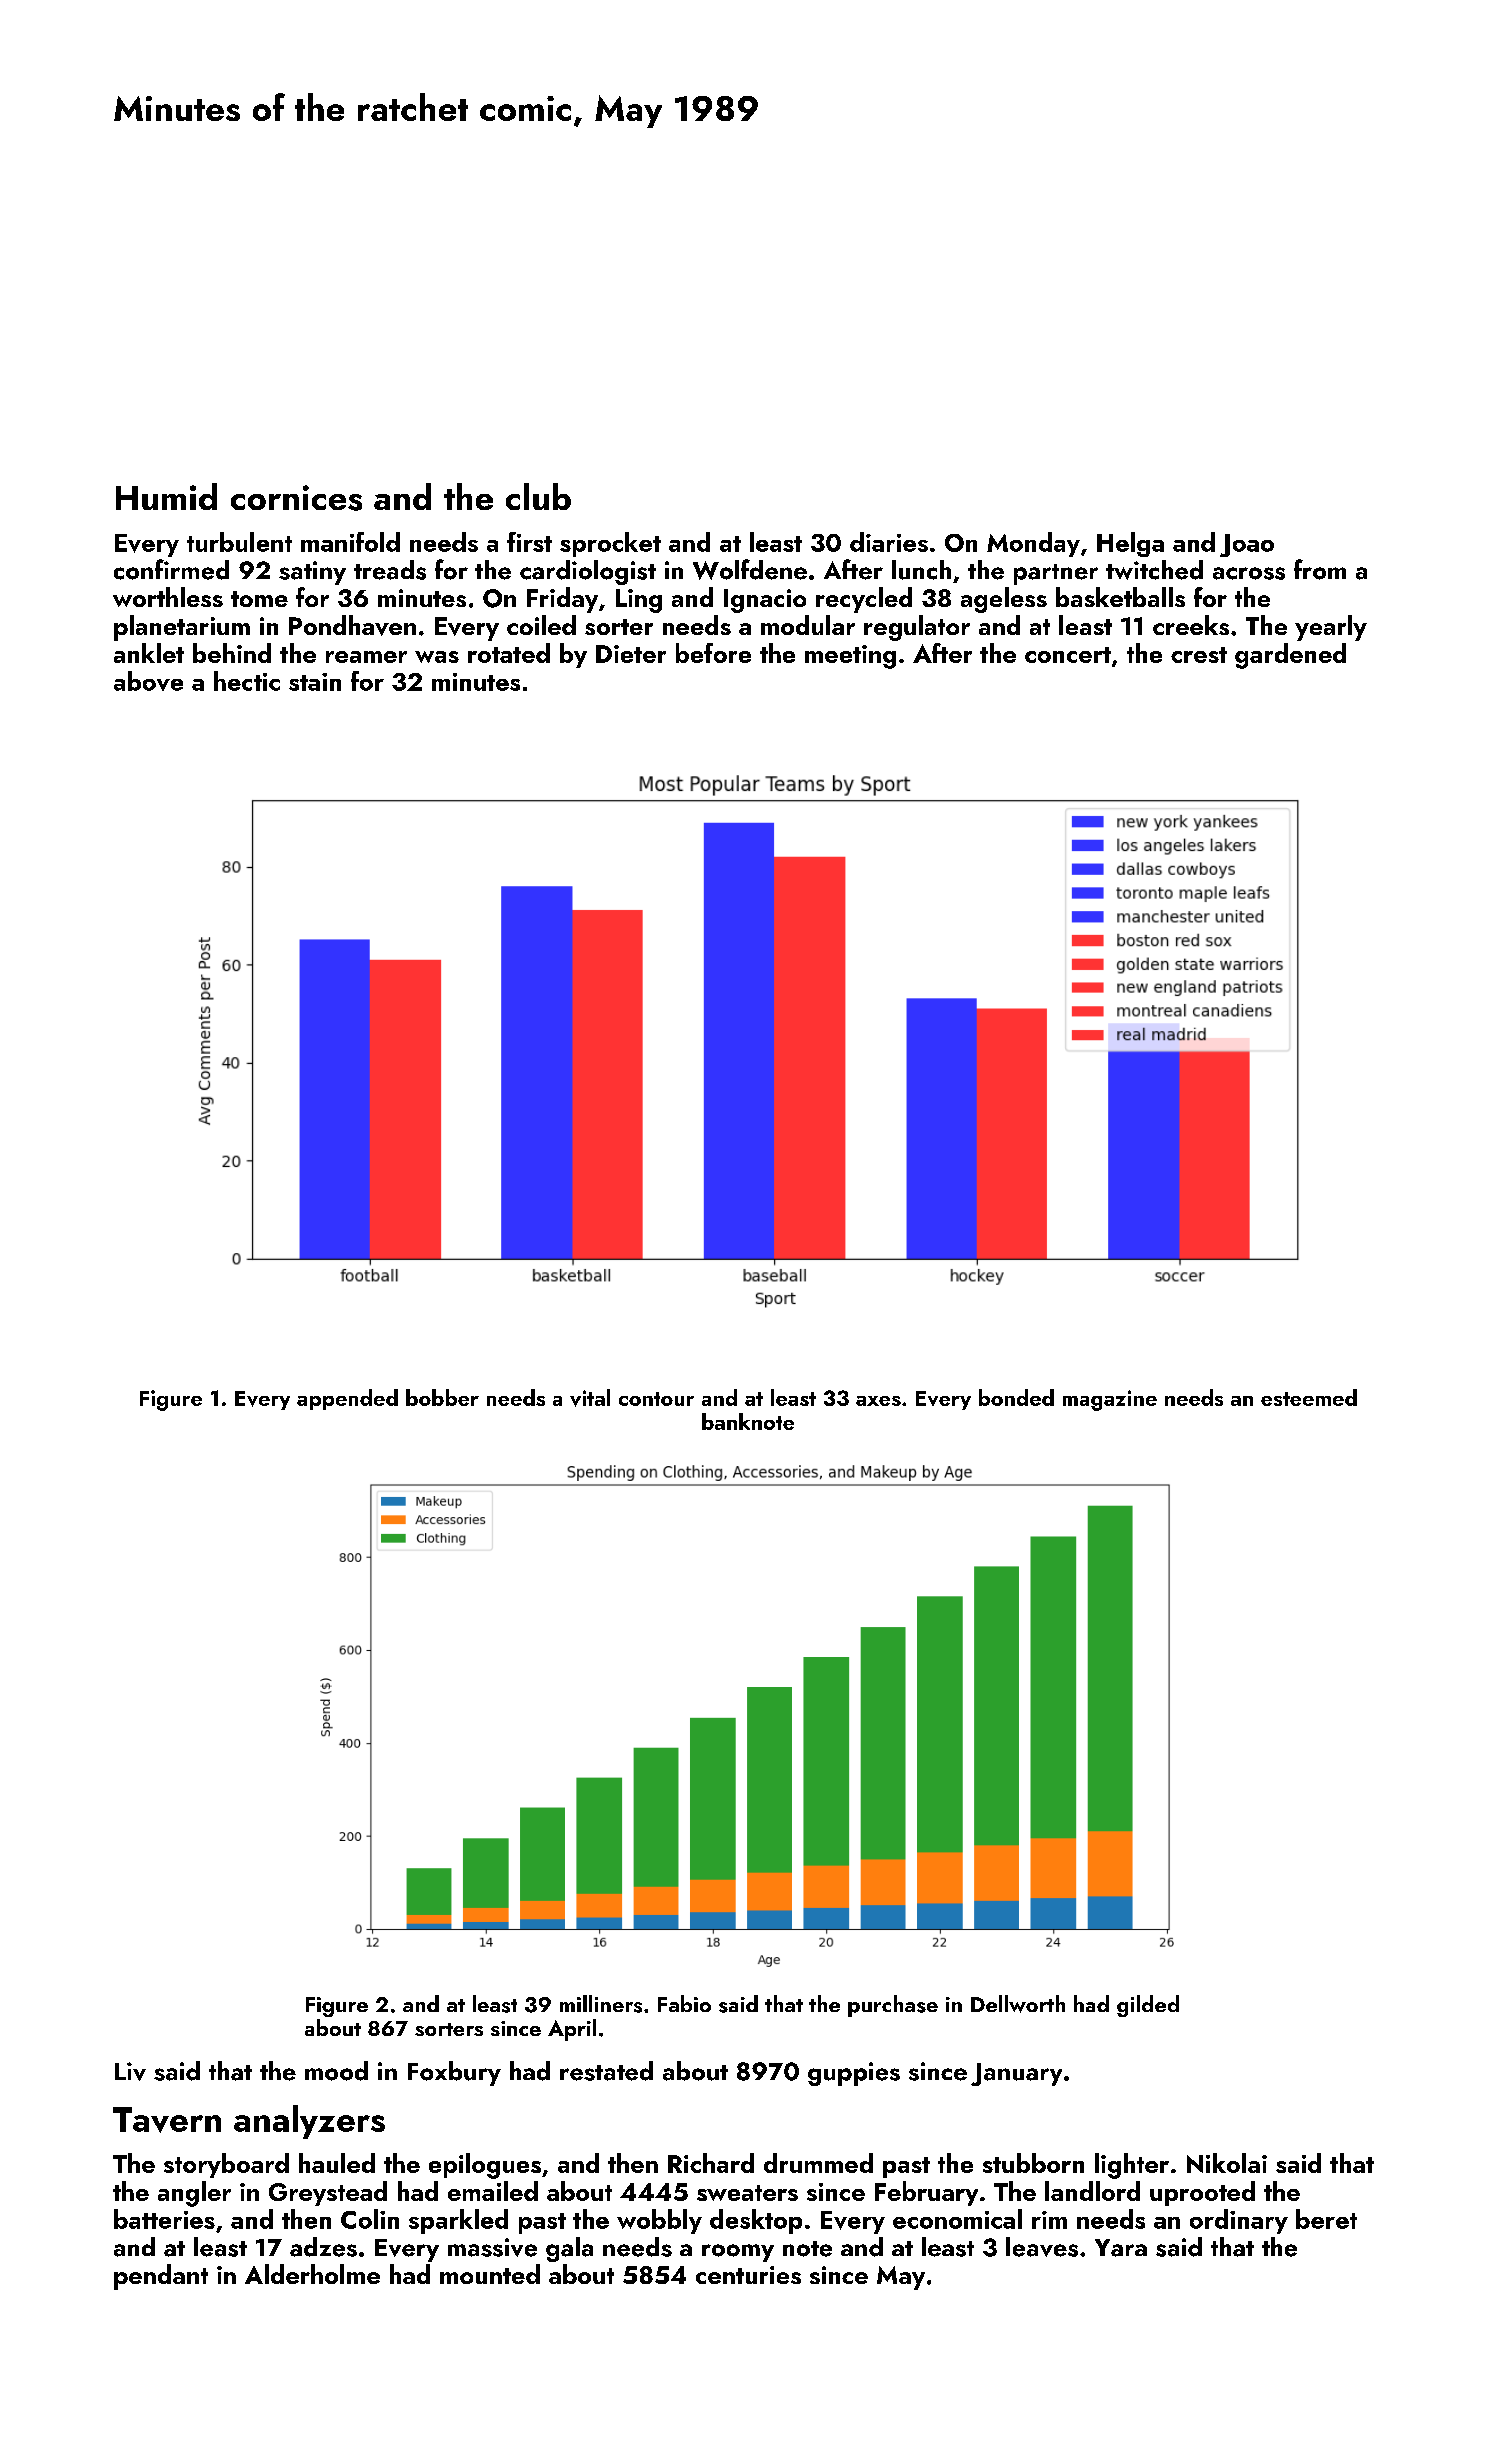  I want to click on axes, so click(878, 1401).
